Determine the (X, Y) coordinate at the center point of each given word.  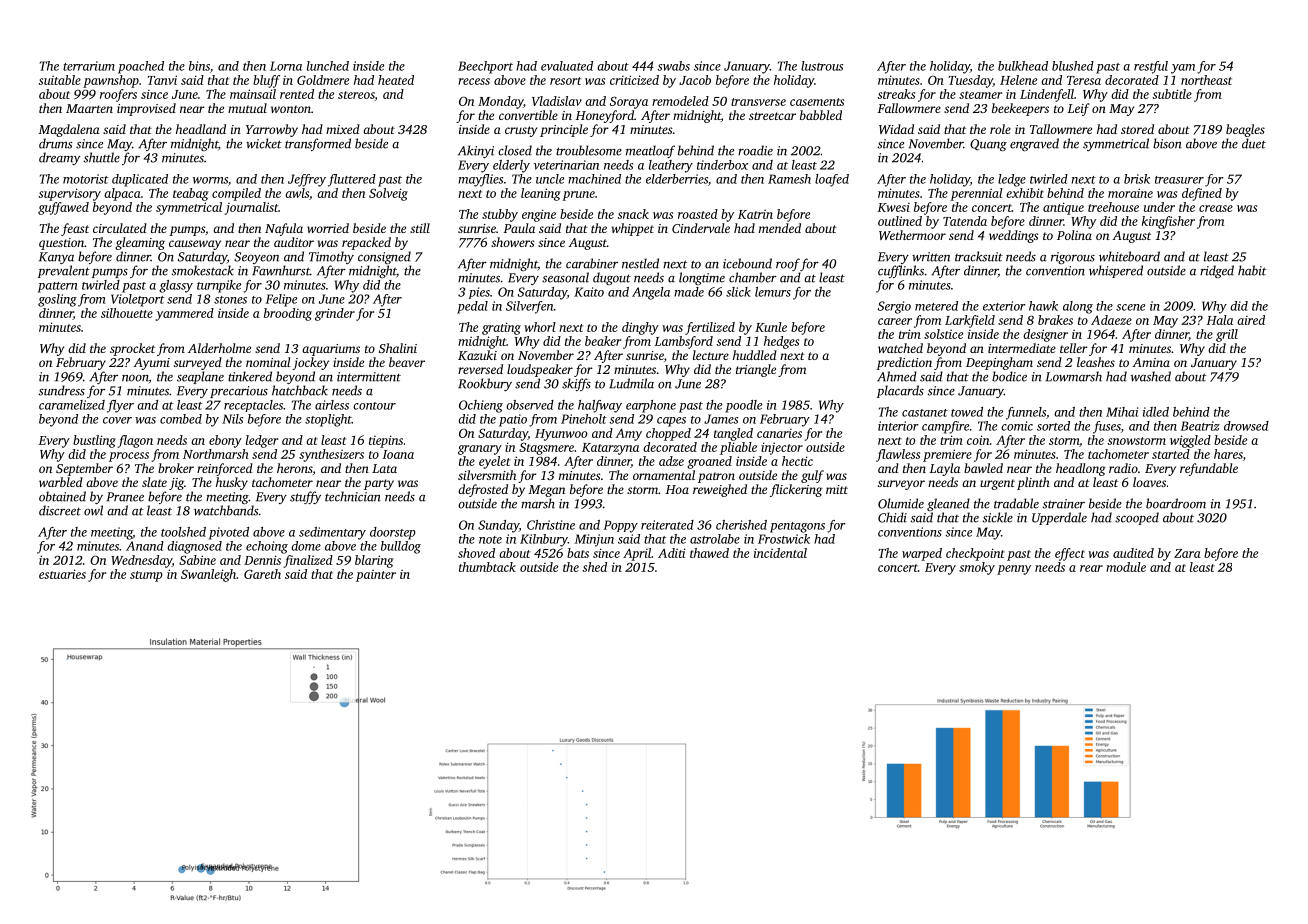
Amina (1151, 362)
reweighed (720, 490)
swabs (673, 66)
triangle (756, 370)
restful (1151, 67)
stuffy (305, 497)
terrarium (89, 66)
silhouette (127, 313)
